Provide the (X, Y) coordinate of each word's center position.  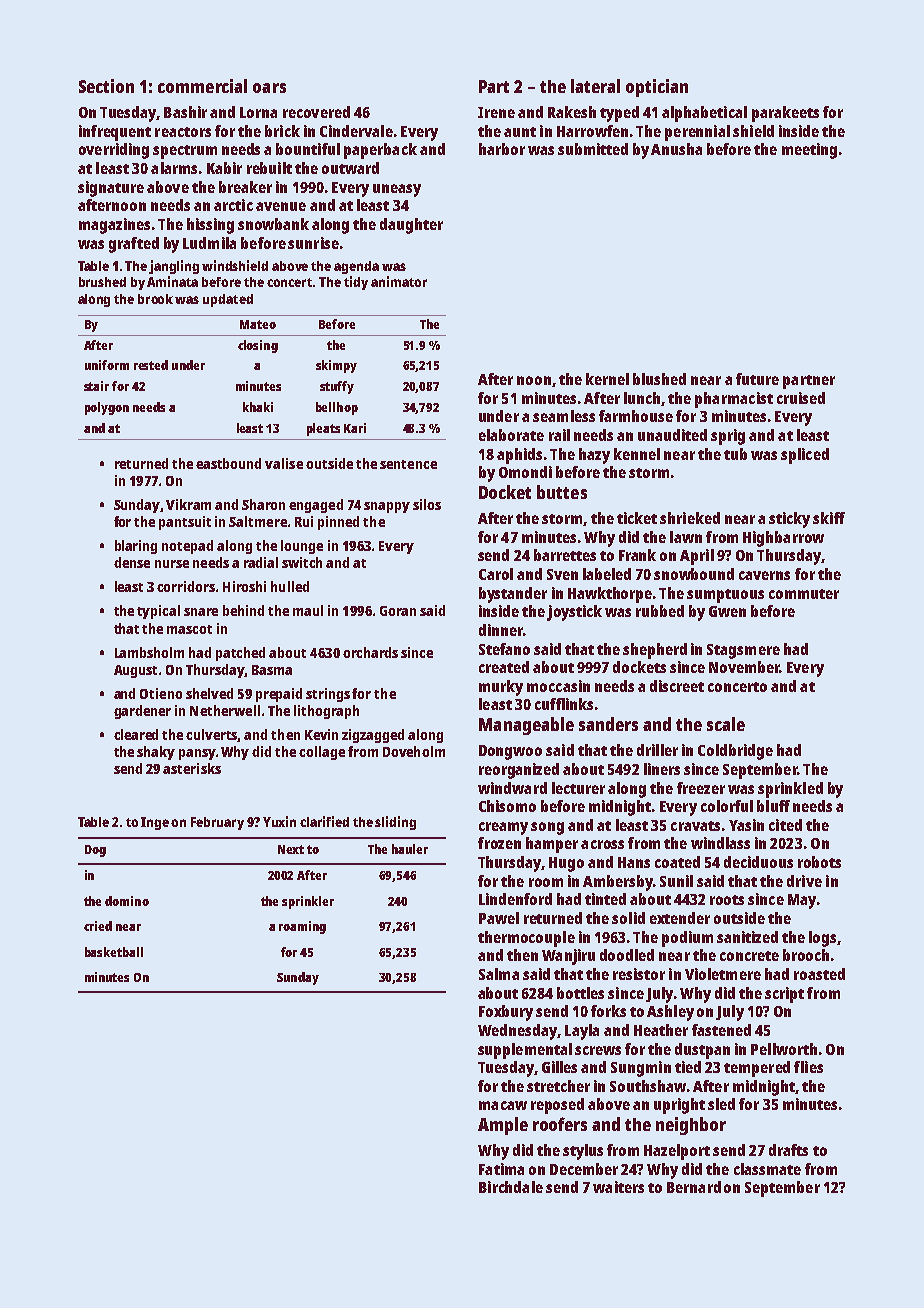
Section (106, 86)
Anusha (676, 149)
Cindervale (356, 131)
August (135, 671)
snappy (387, 507)
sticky (789, 520)
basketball (114, 952)
